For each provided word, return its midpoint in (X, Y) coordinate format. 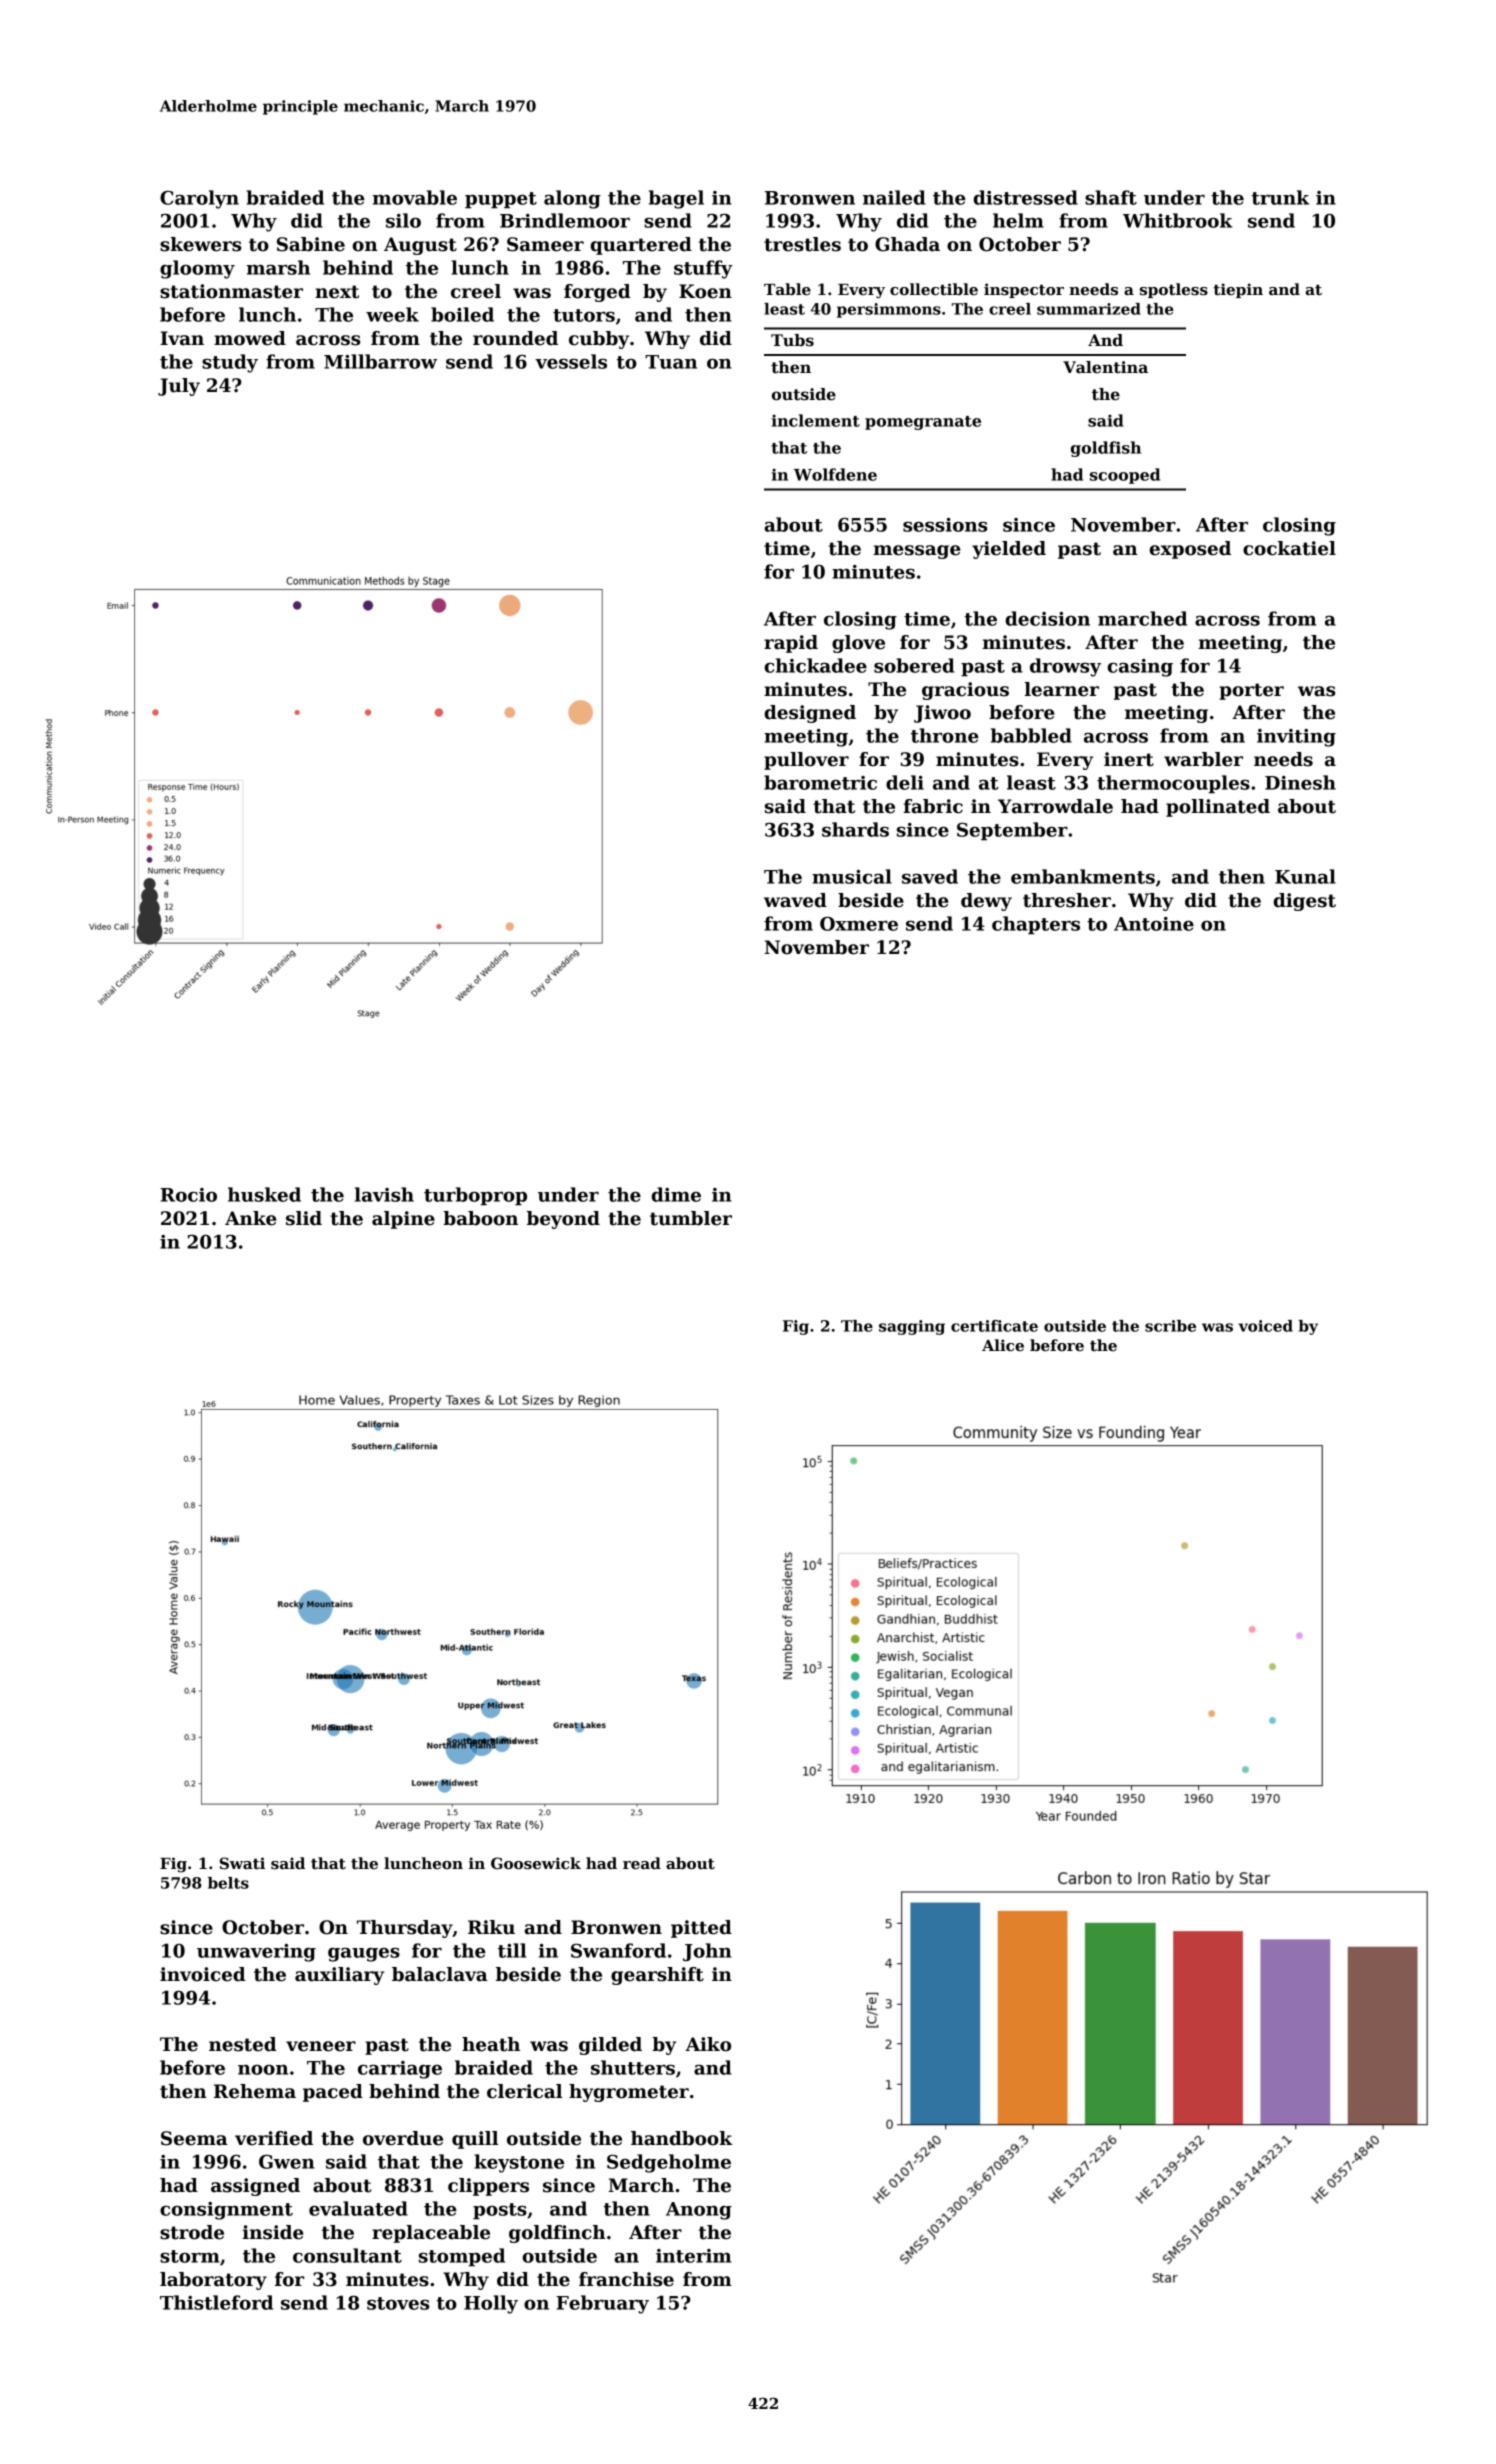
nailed (894, 197)
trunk (1280, 197)
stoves (398, 2303)
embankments (1083, 876)
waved (795, 900)
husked (264, 1194)
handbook (681, 2138)
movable (415, 197)
